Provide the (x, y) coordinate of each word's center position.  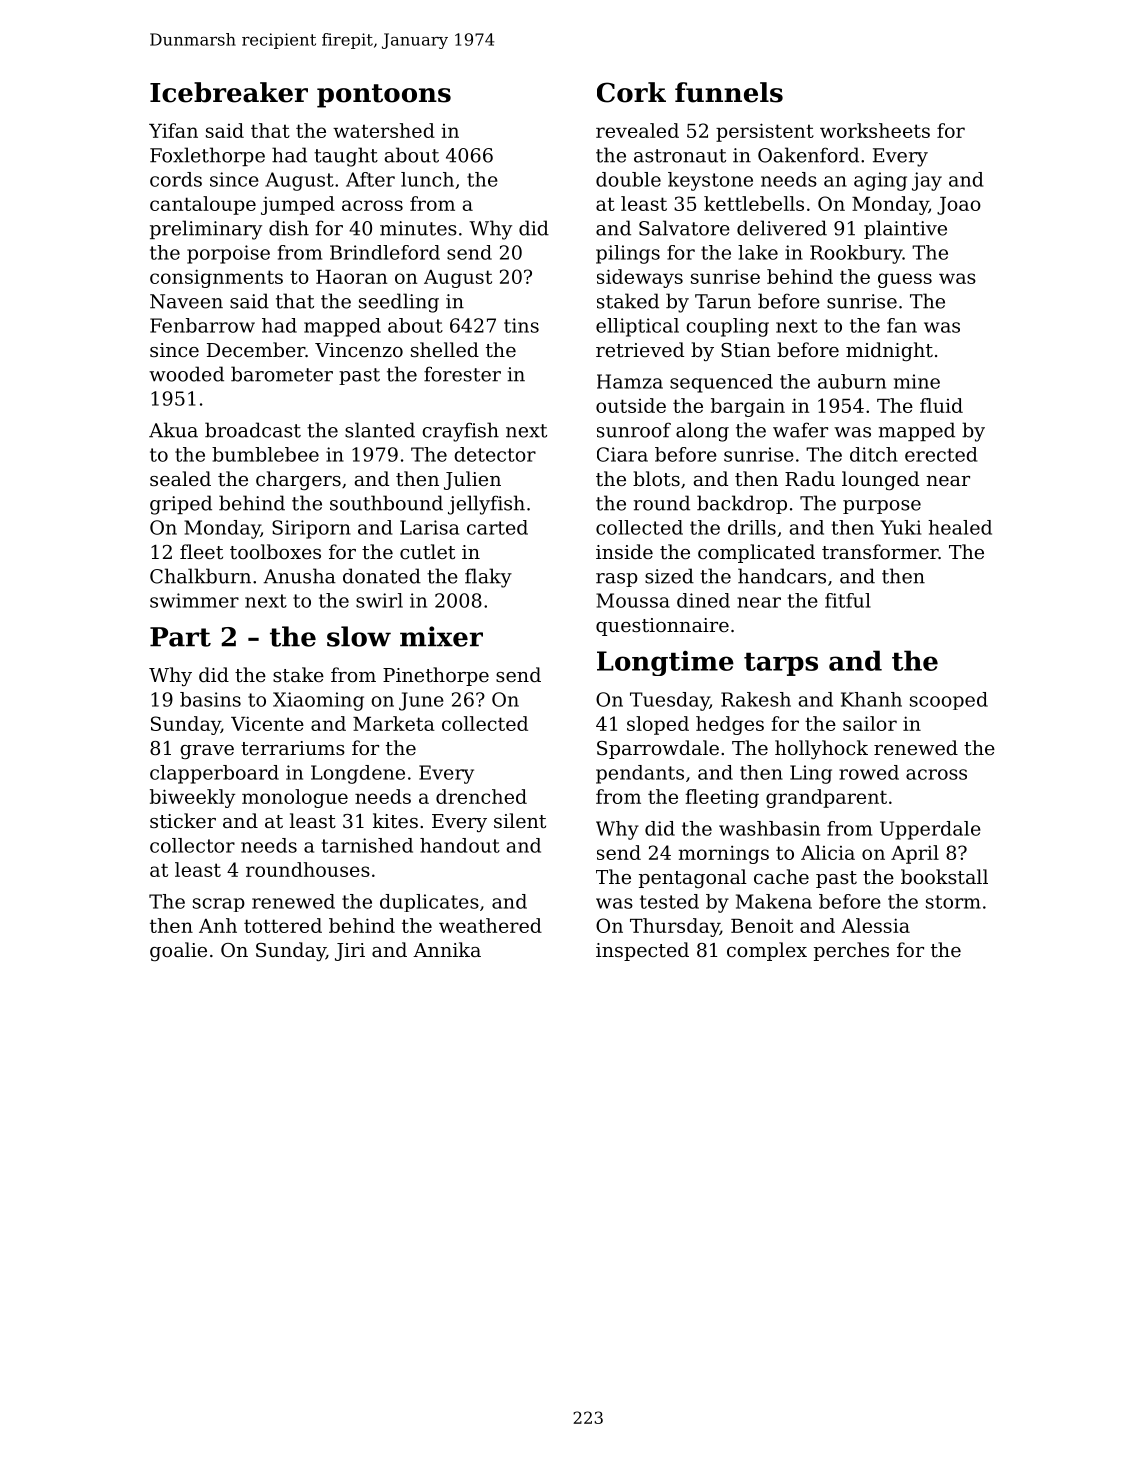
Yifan (173, 130)
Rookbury (856, 254)
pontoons (384, 96)
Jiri (350, 952)
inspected (642, 951)
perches (851, 951)
